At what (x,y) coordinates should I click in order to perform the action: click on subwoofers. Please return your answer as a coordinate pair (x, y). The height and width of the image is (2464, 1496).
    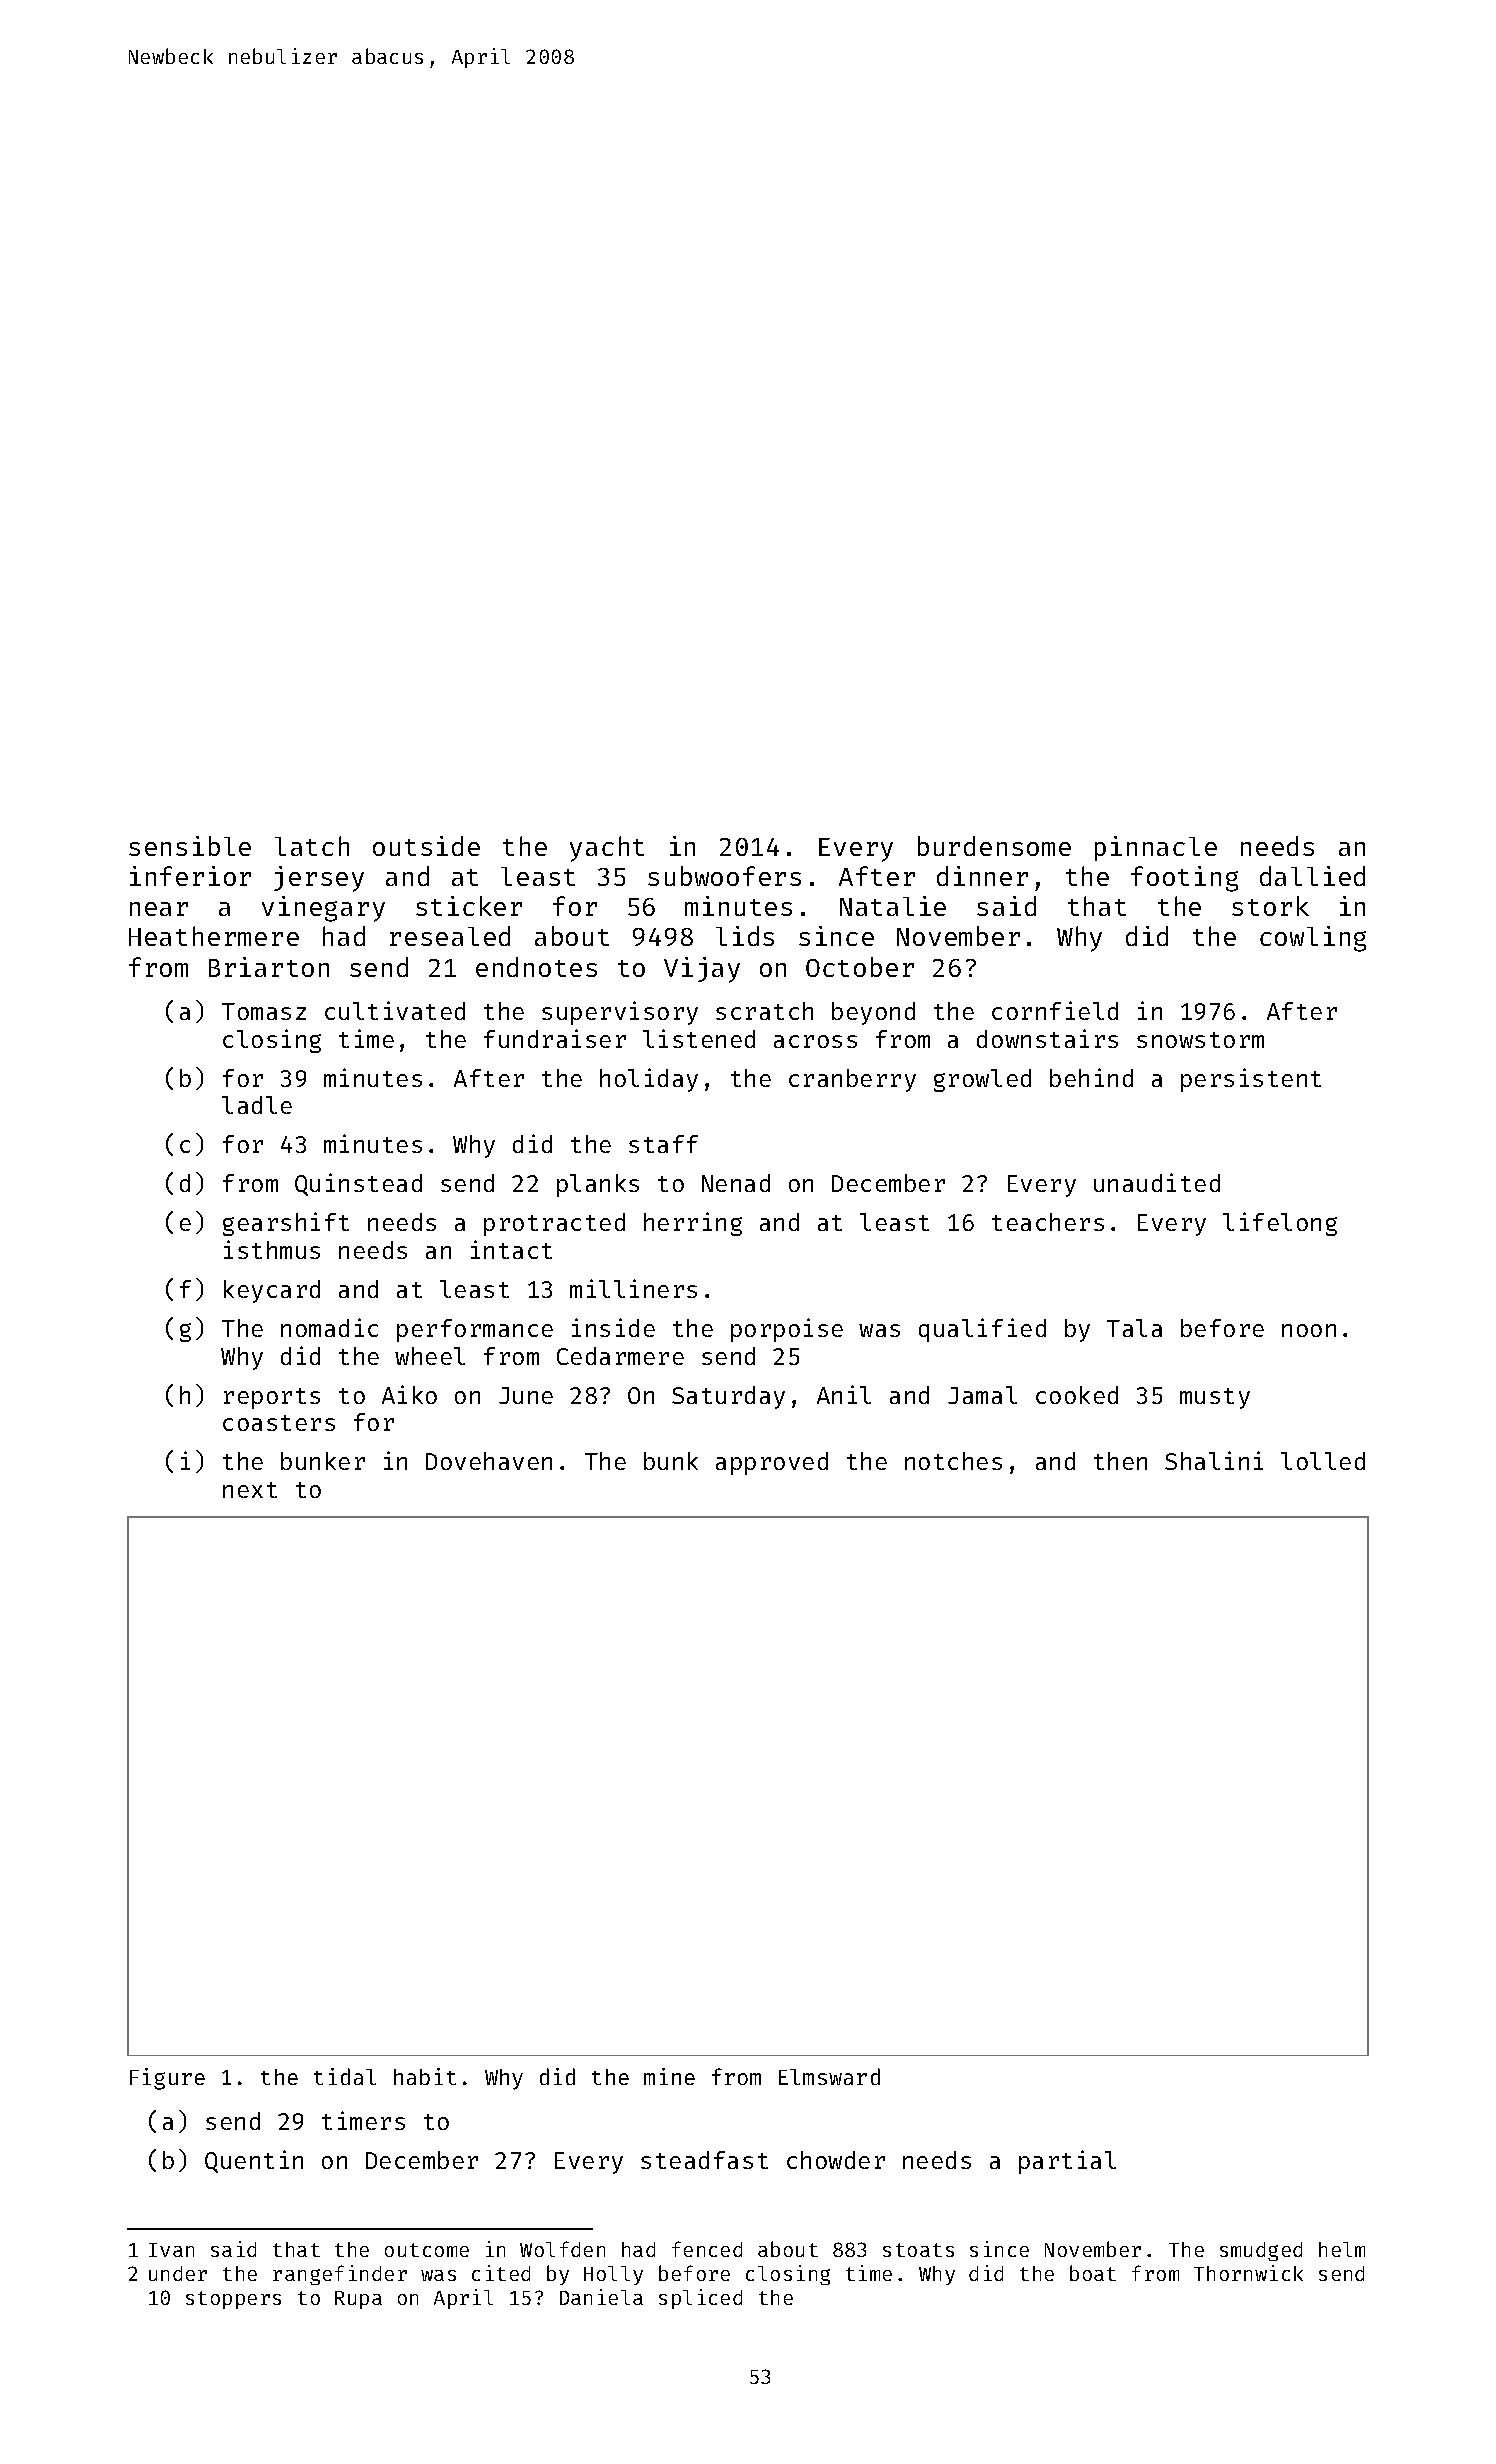
    Looking at the image, I should click on (724, 876).
